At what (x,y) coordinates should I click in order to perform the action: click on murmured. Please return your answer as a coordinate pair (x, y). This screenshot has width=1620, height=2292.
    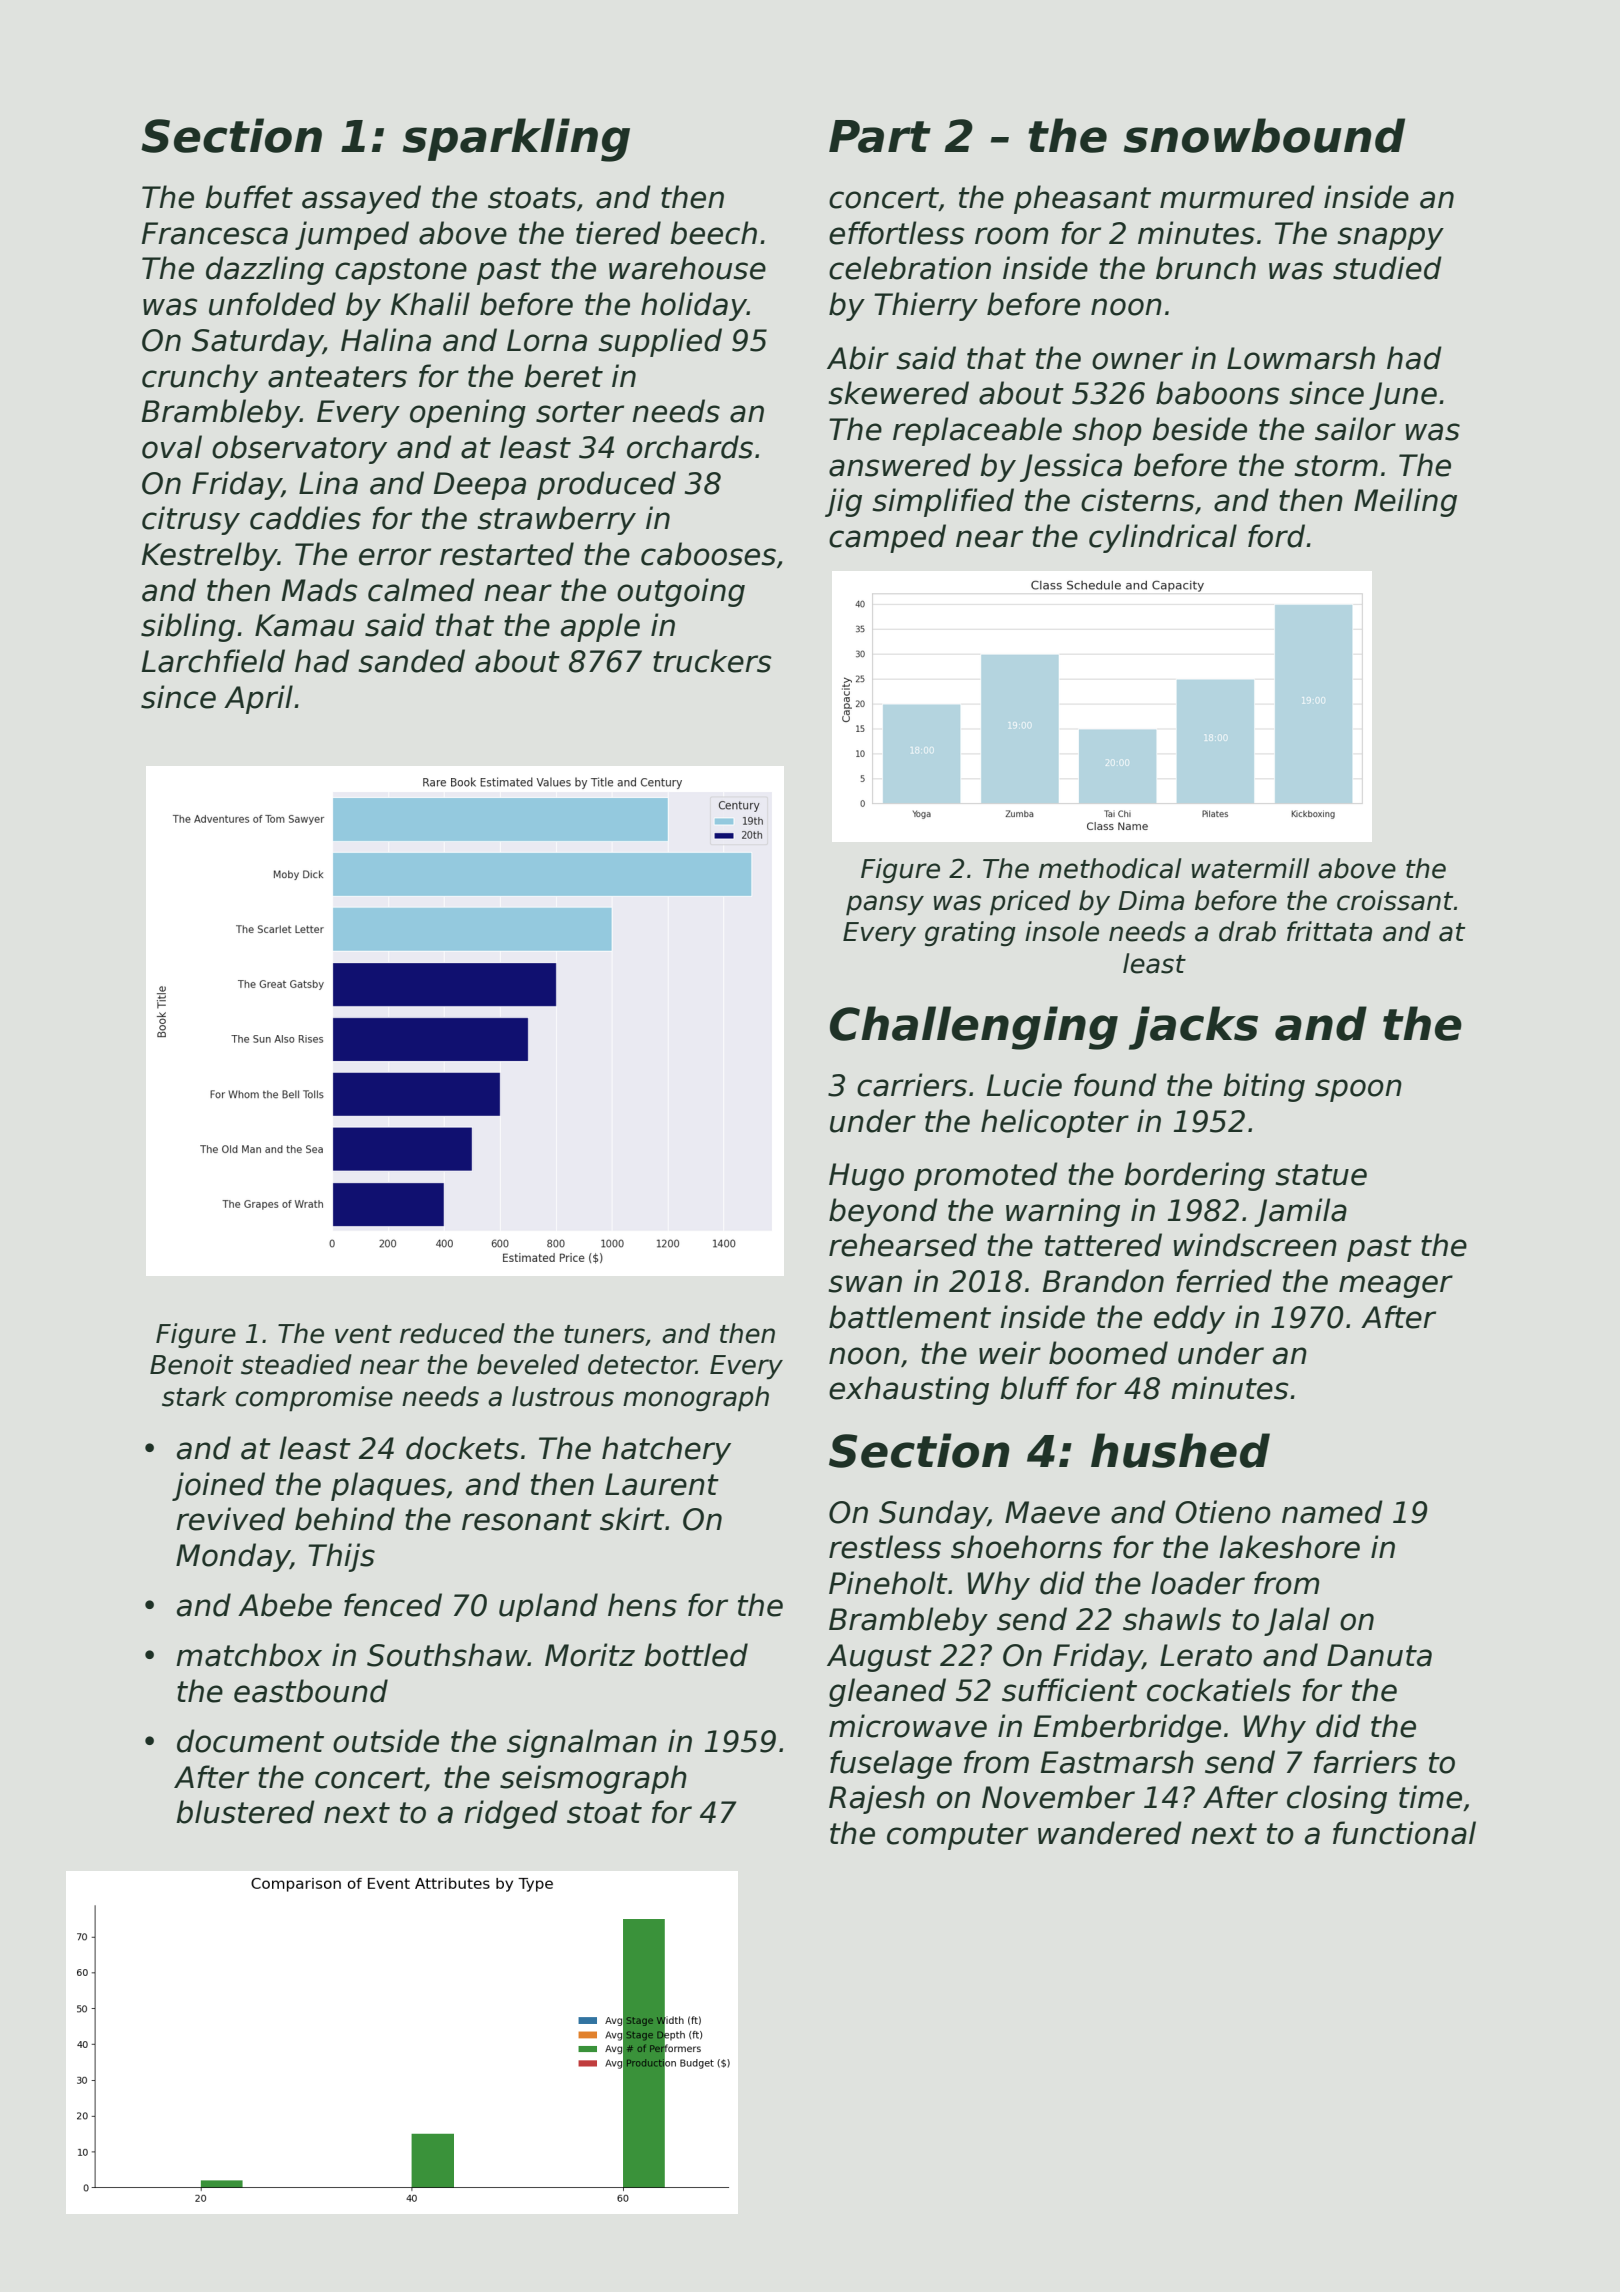
    Looking at the image, I should click on (1237, 197).
